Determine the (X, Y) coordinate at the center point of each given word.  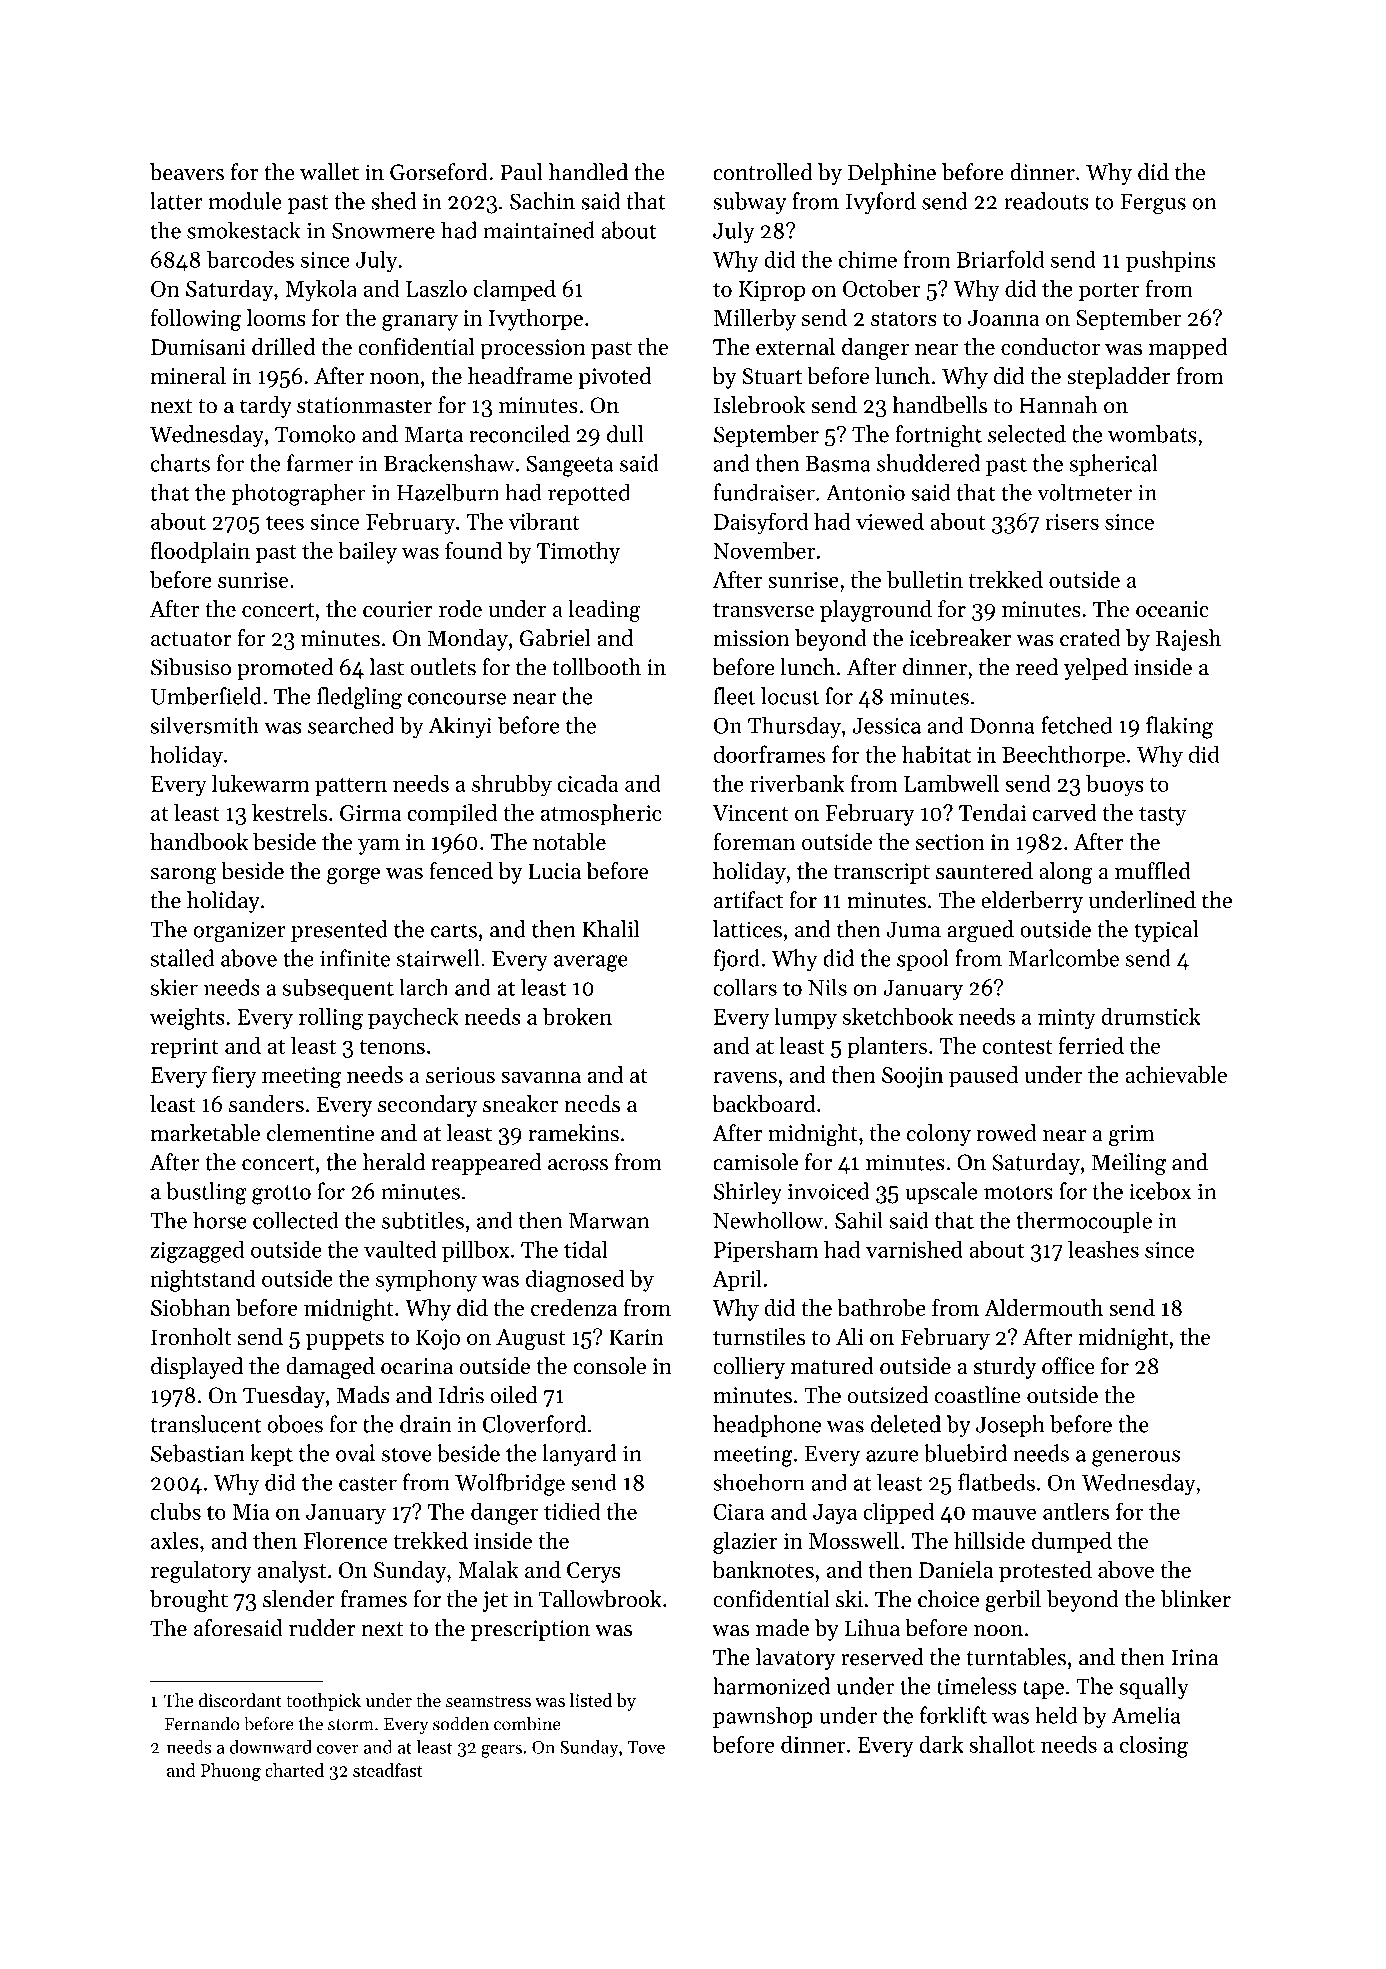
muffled (1153, 871)
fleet (734, 696)
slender (299, 1599)
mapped (1188, 349)
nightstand (203, 1281)
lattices (747, 929)
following (196, 319)
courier (398, 609)
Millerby (755, 320)
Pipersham (766, 1251)
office (1068, 1366)
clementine (320, 1133)
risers (1072, 522)
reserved (882, 1657)
